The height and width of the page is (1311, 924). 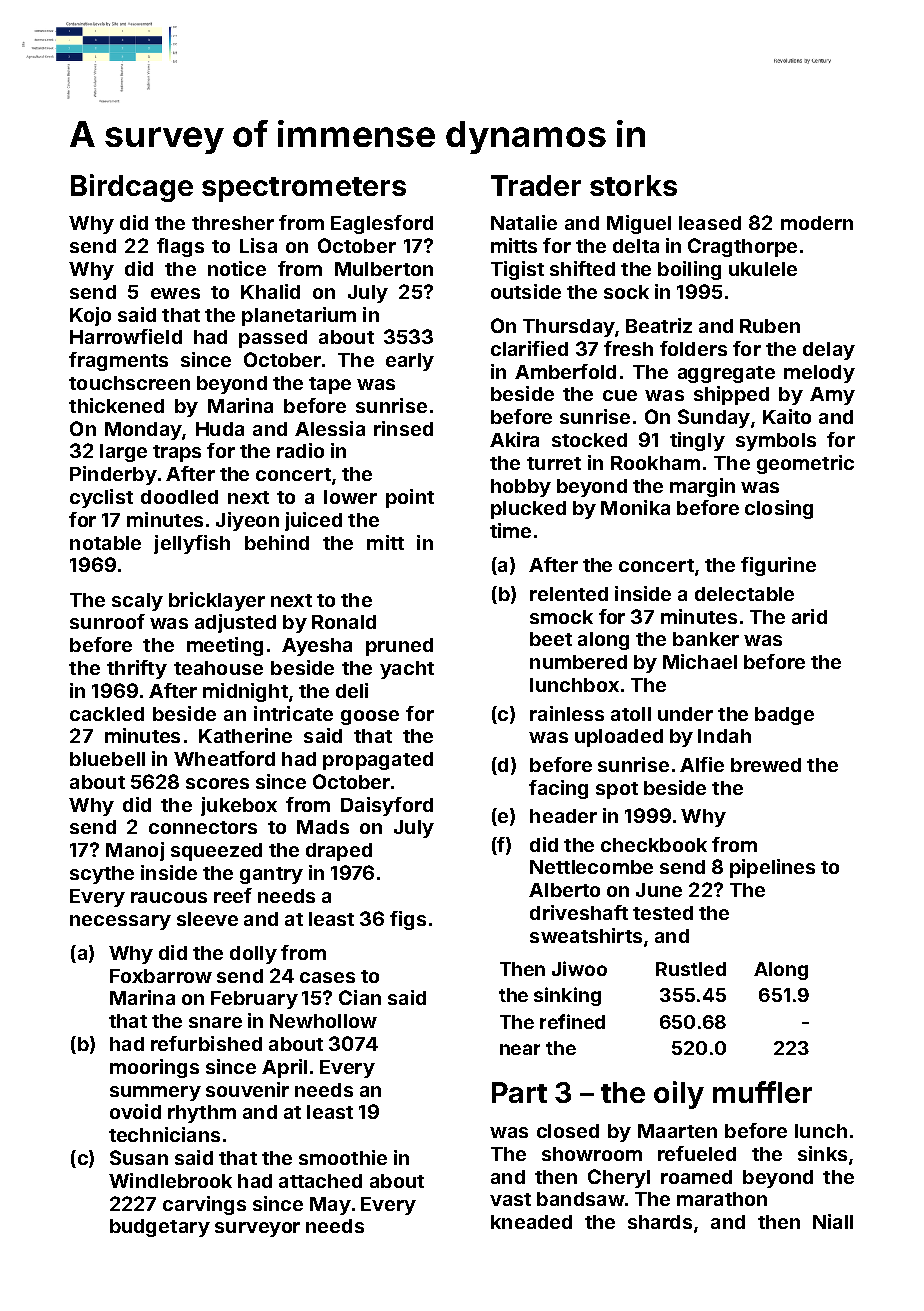 What do you see at coordinates (772, 868) in the page?
I see `pipelines` at bounding box center [772, 868].
